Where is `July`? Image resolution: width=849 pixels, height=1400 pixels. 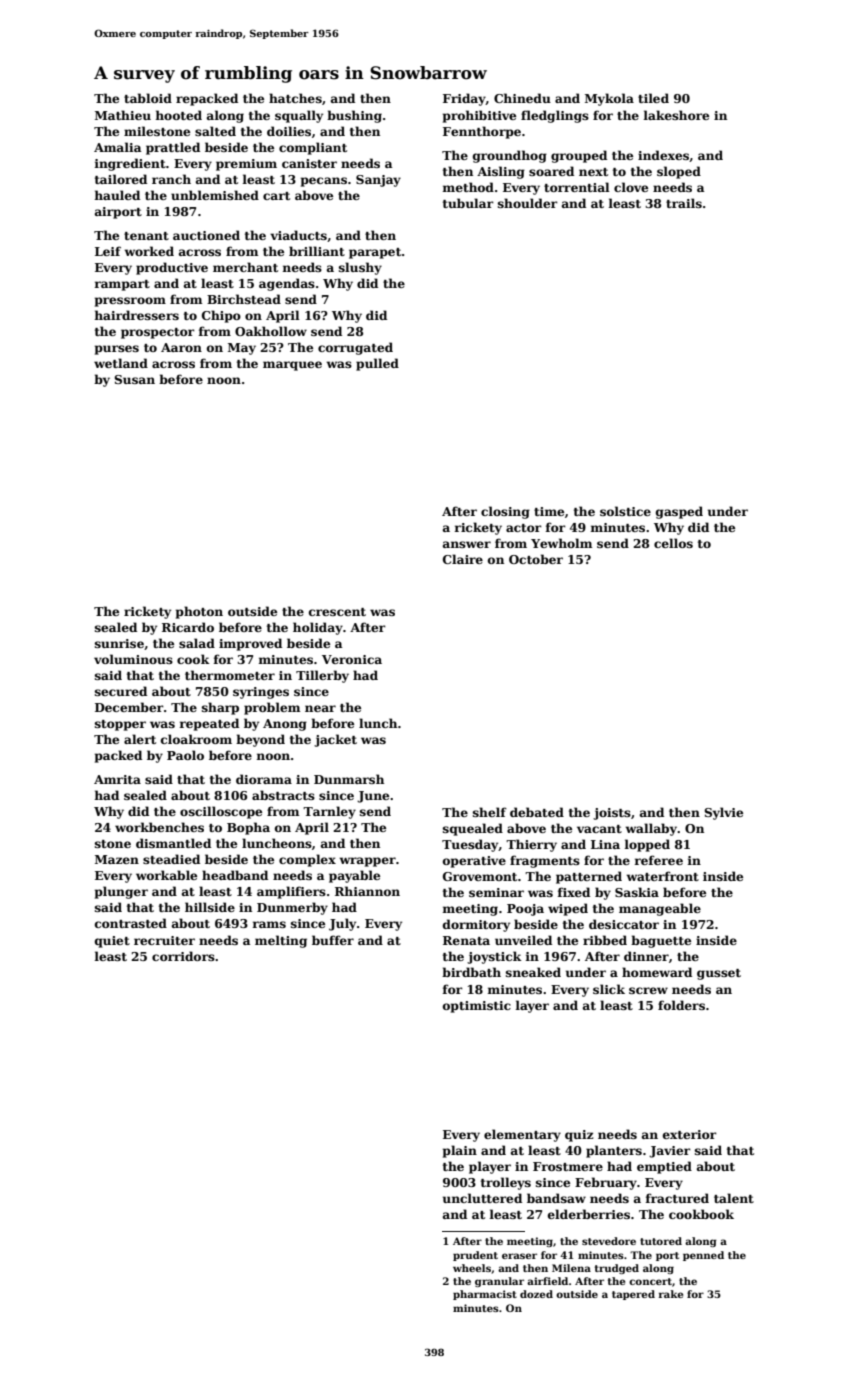 July is located at coordinates (342, 924).
